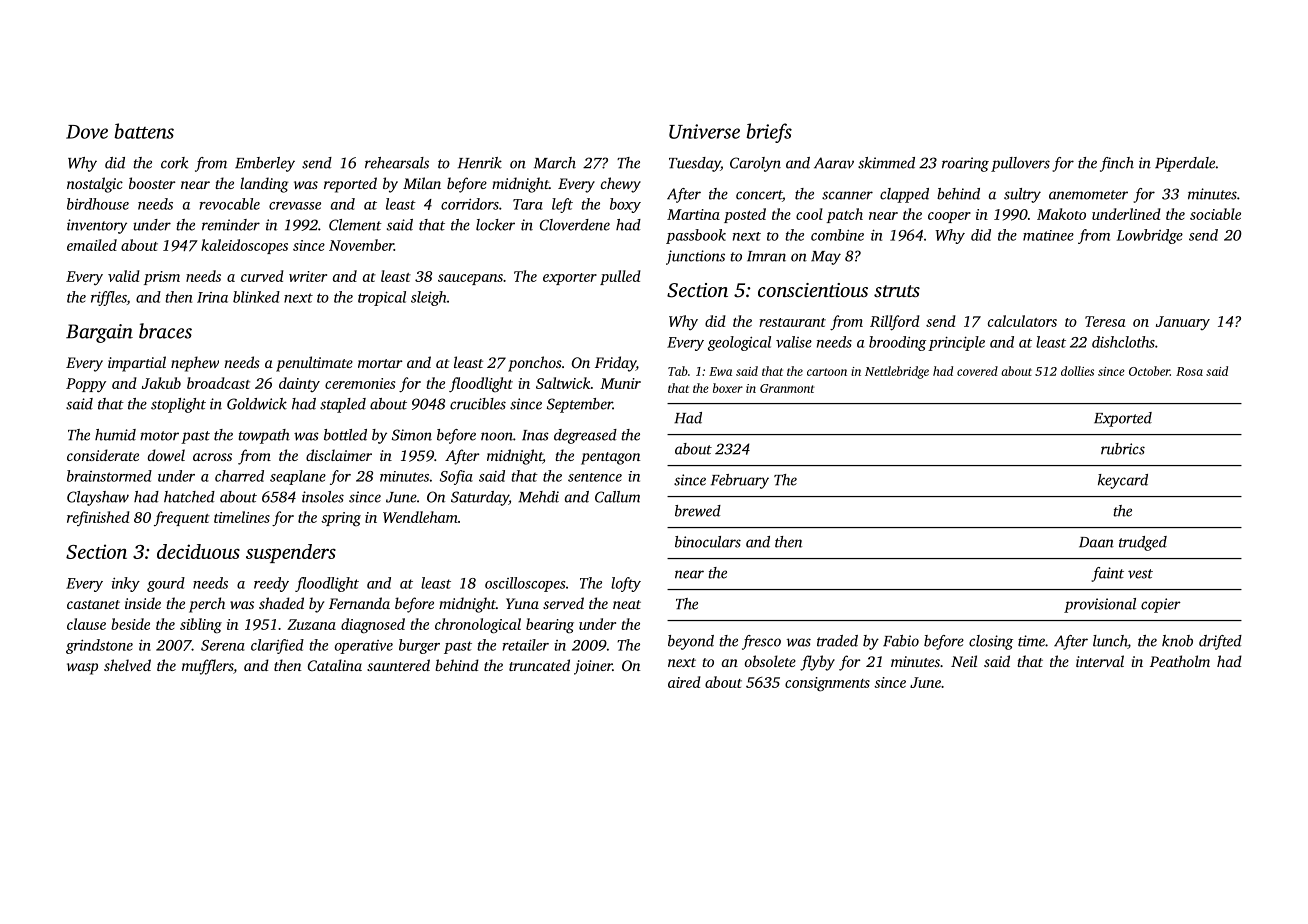 The width and height of the page is (1308, 924). Describe the element at coordinates (708, 542) in the page. I see `binoculars` at that location.
